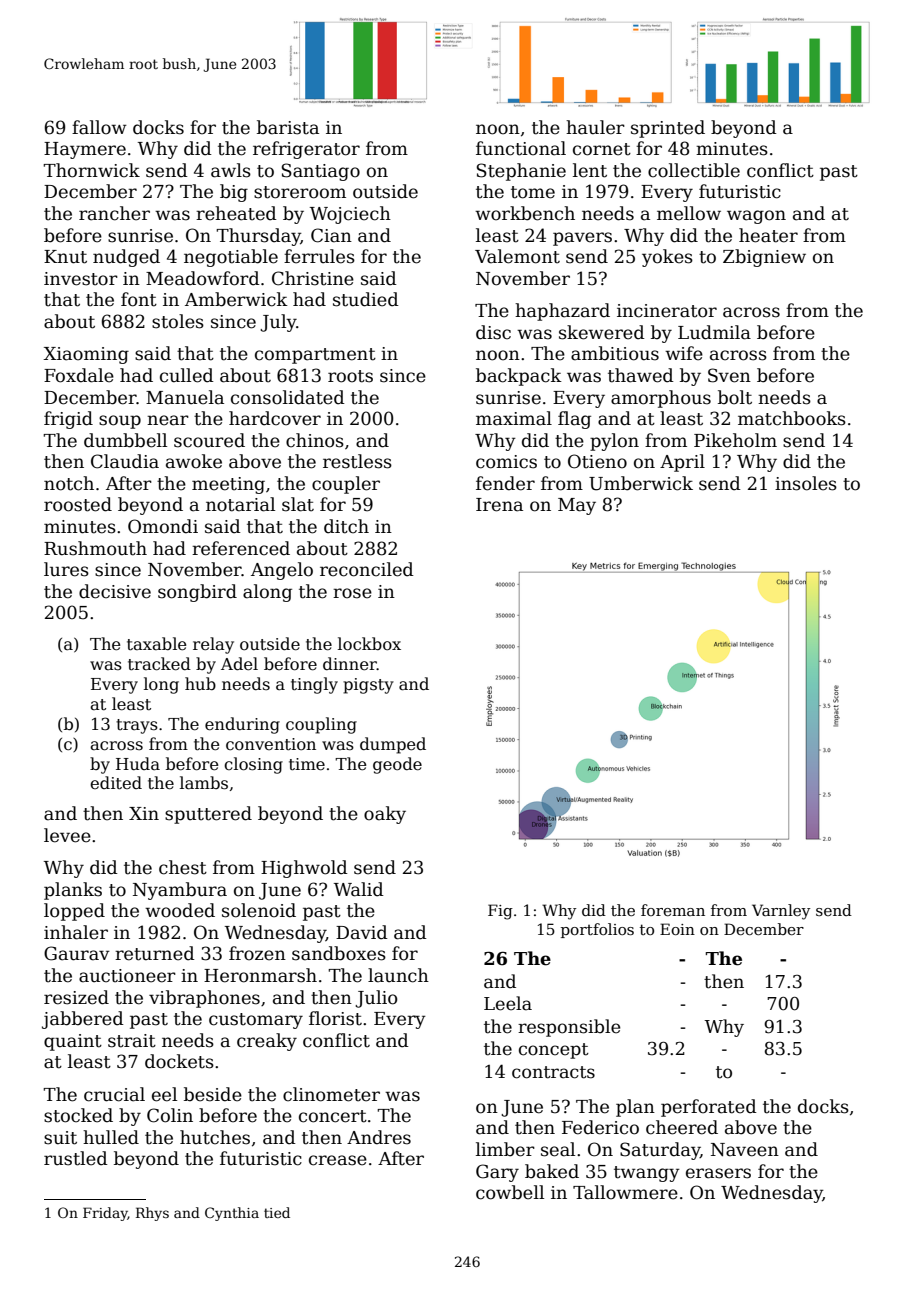  Describe the element at coordinates (521, 172) in the screenshot. I see `Stephanie` at that location.
